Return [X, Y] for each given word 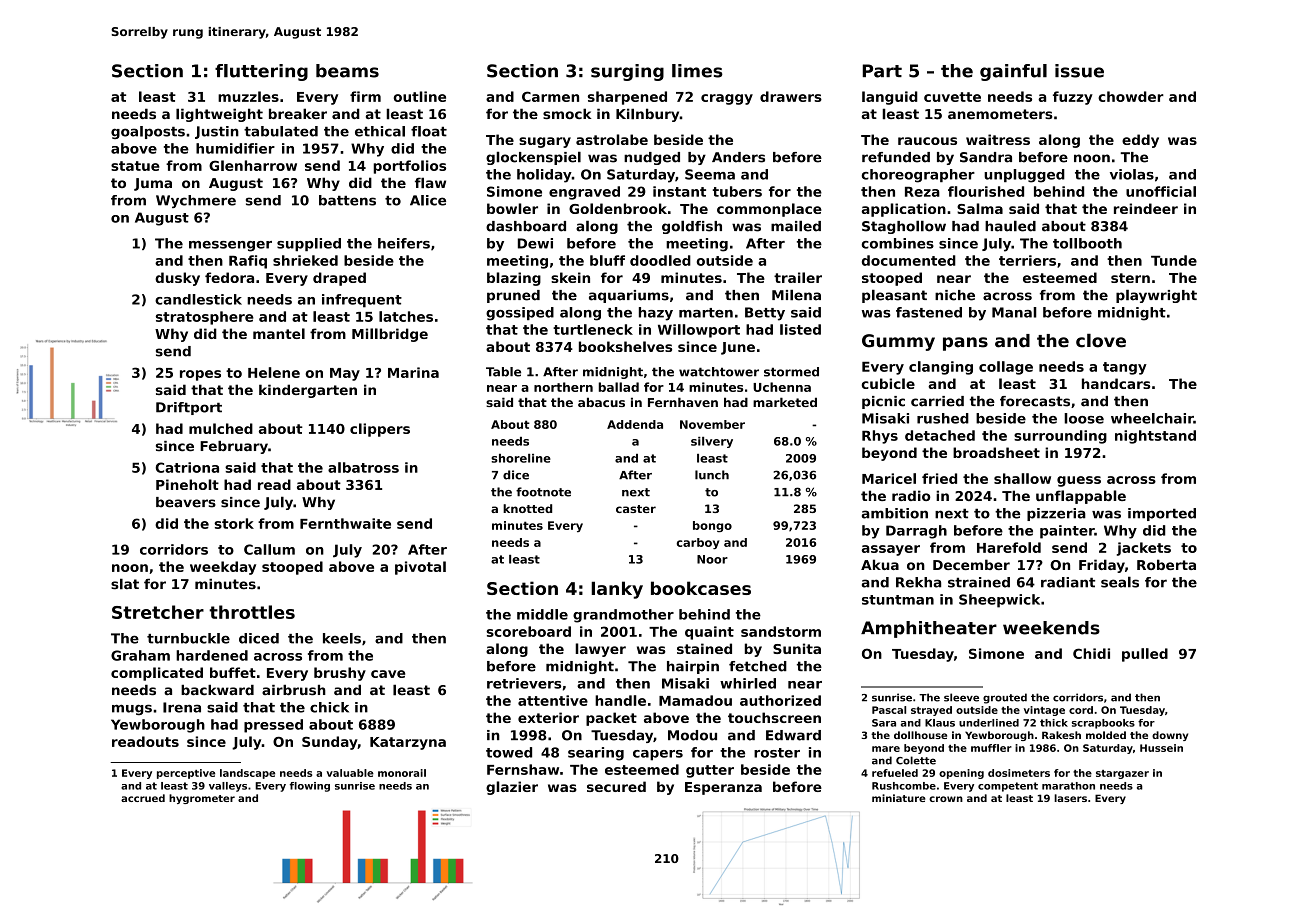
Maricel [889, 478]
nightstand [1155, 437]
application [904, 210]
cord [1081, 710]
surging [627, 72]
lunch [712, 475]
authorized [780, 700]
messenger [230, 246]
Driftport [189, 408]
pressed [273, 726]
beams [347, 71]
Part [882, 71]
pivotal [420, 568]
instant [679, 191]
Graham [140, 655]
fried [939, 478]
